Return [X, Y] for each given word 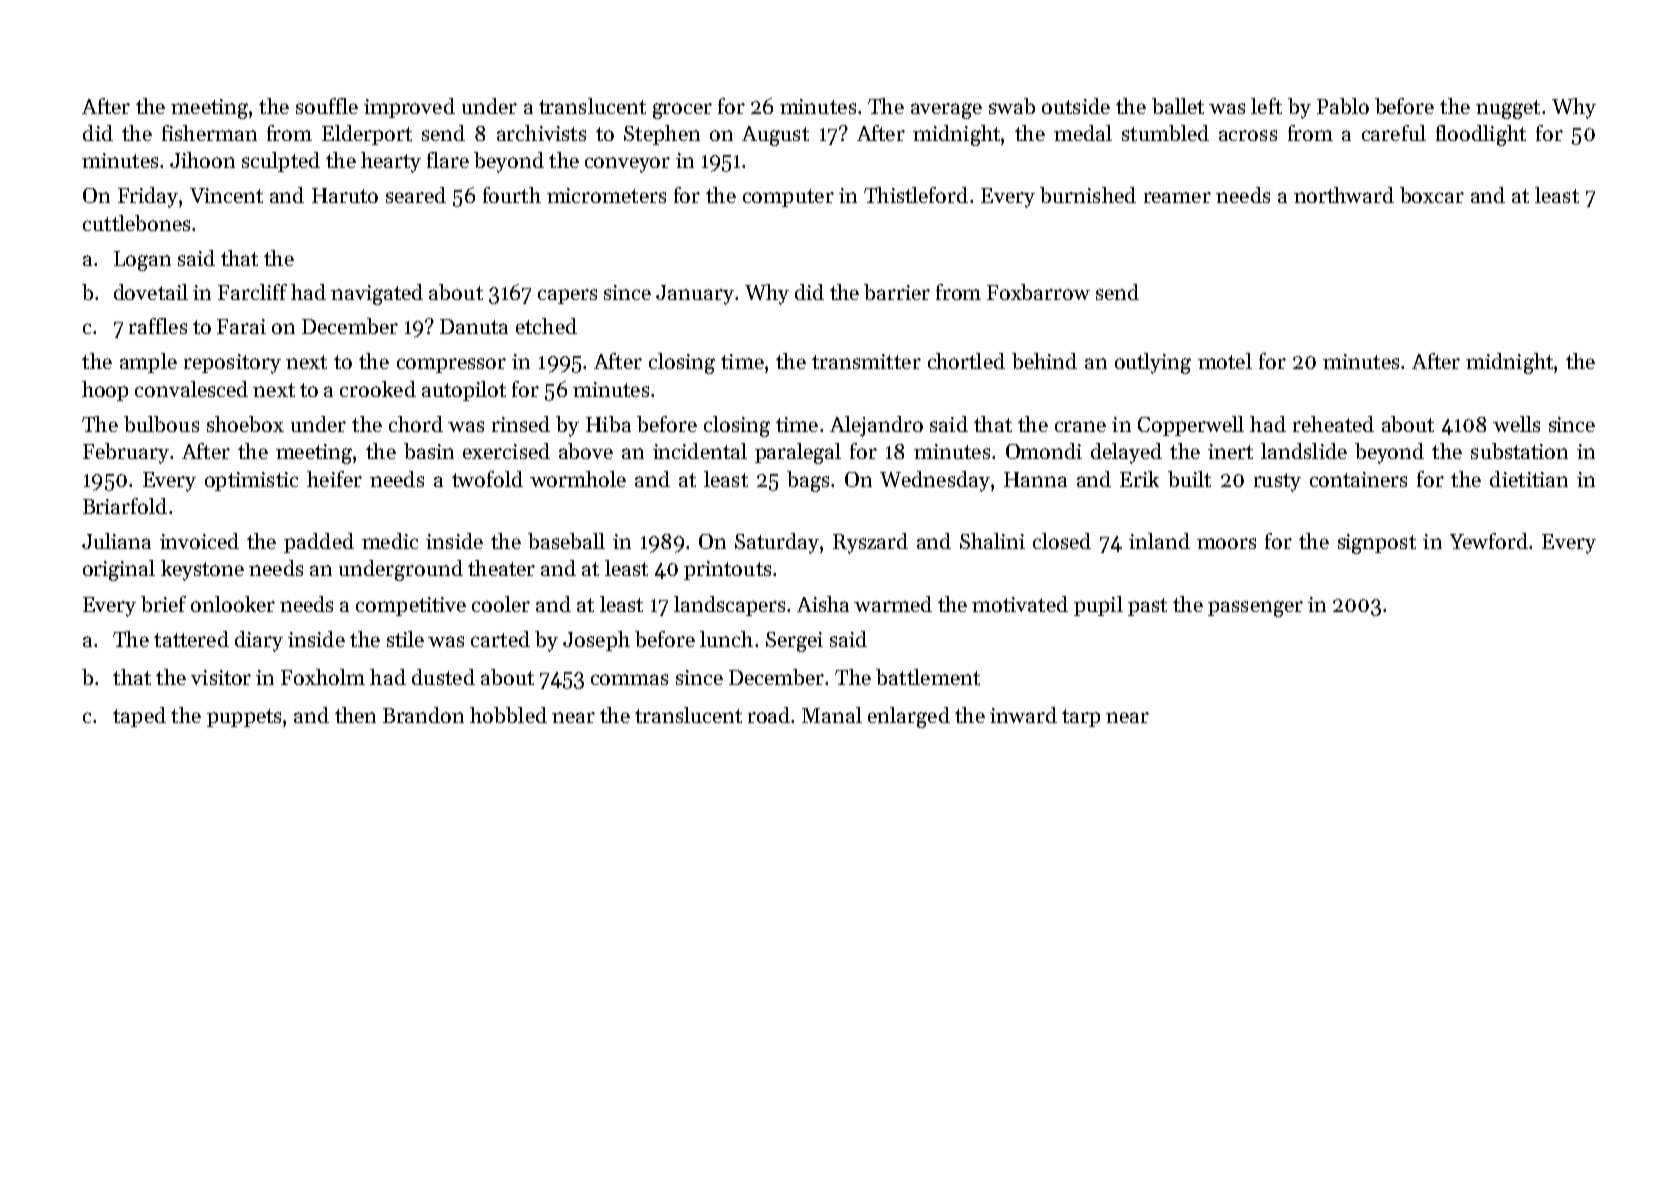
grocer [682, 111]
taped [139, 717]
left [1266, 106]
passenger [1255, 609]
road [770, 715]
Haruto [345, 195]
